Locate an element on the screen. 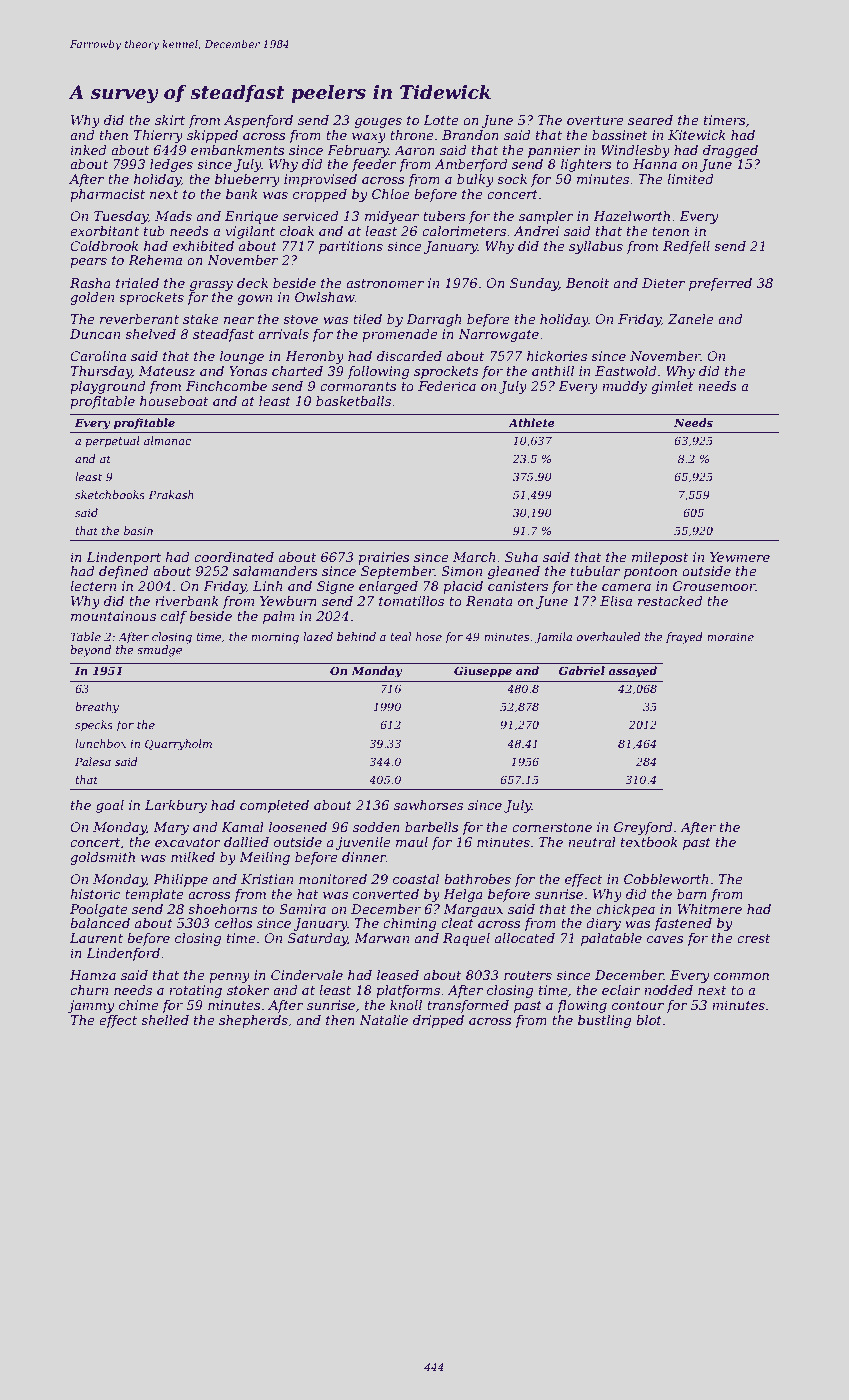 The width and height of the screenshot is (849, 1400). Benoit is located at coordinates (588, 283).
